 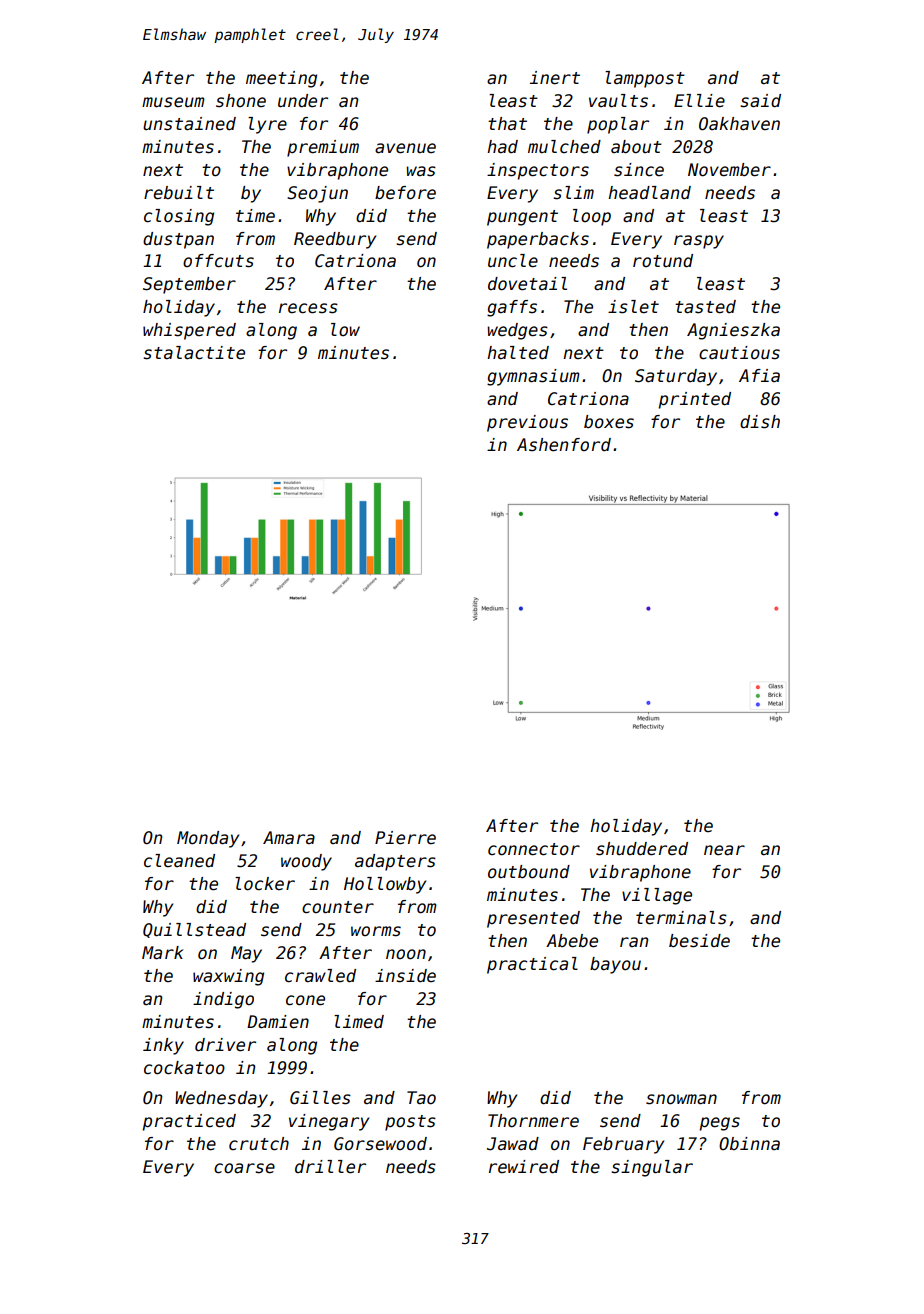 I want to click on near, so click(x=724, y=850).
